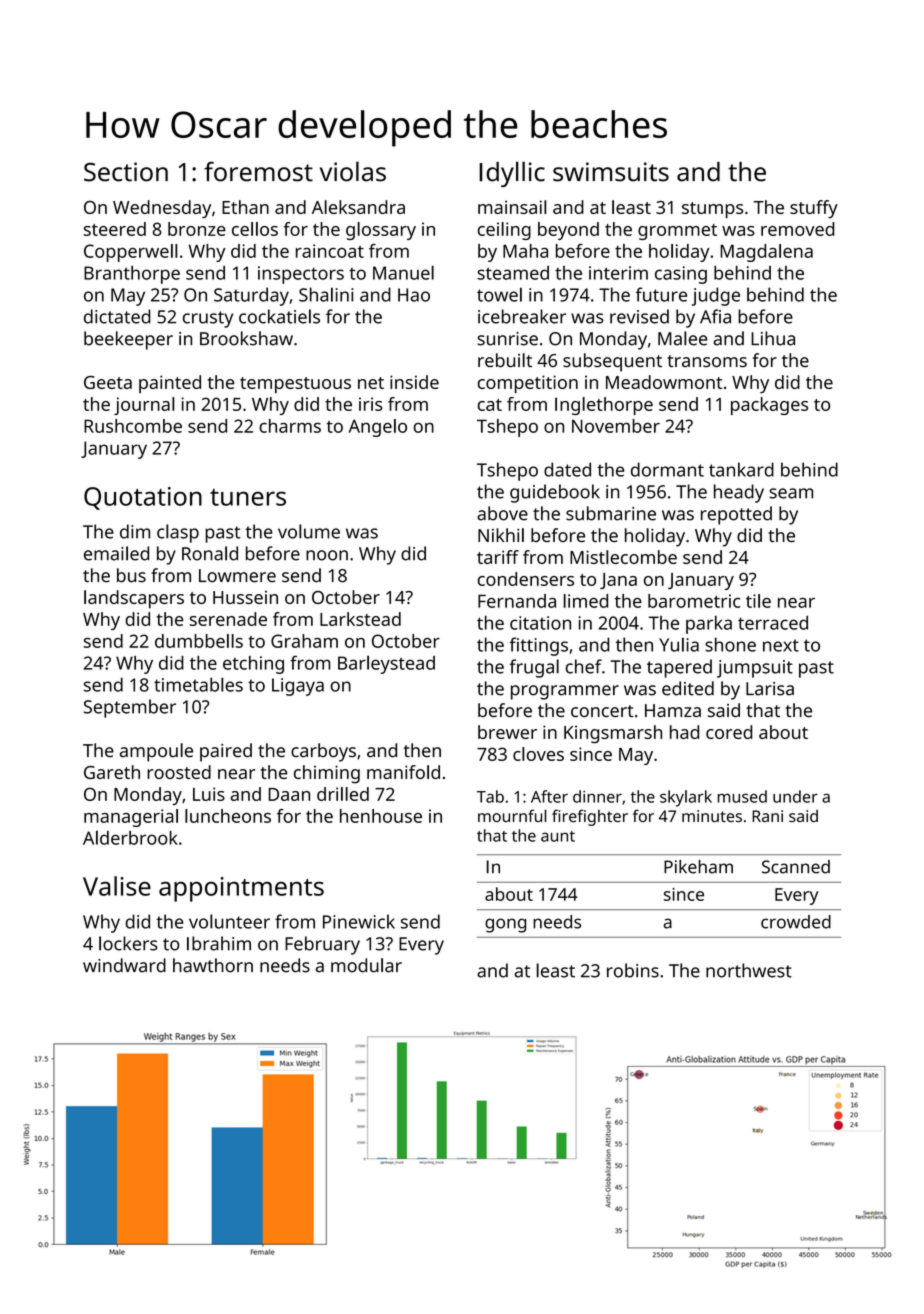  What do you see at coordinates (773, 338) in the screenshot?
I see `Lihua` at bounding box center [773, 338].
